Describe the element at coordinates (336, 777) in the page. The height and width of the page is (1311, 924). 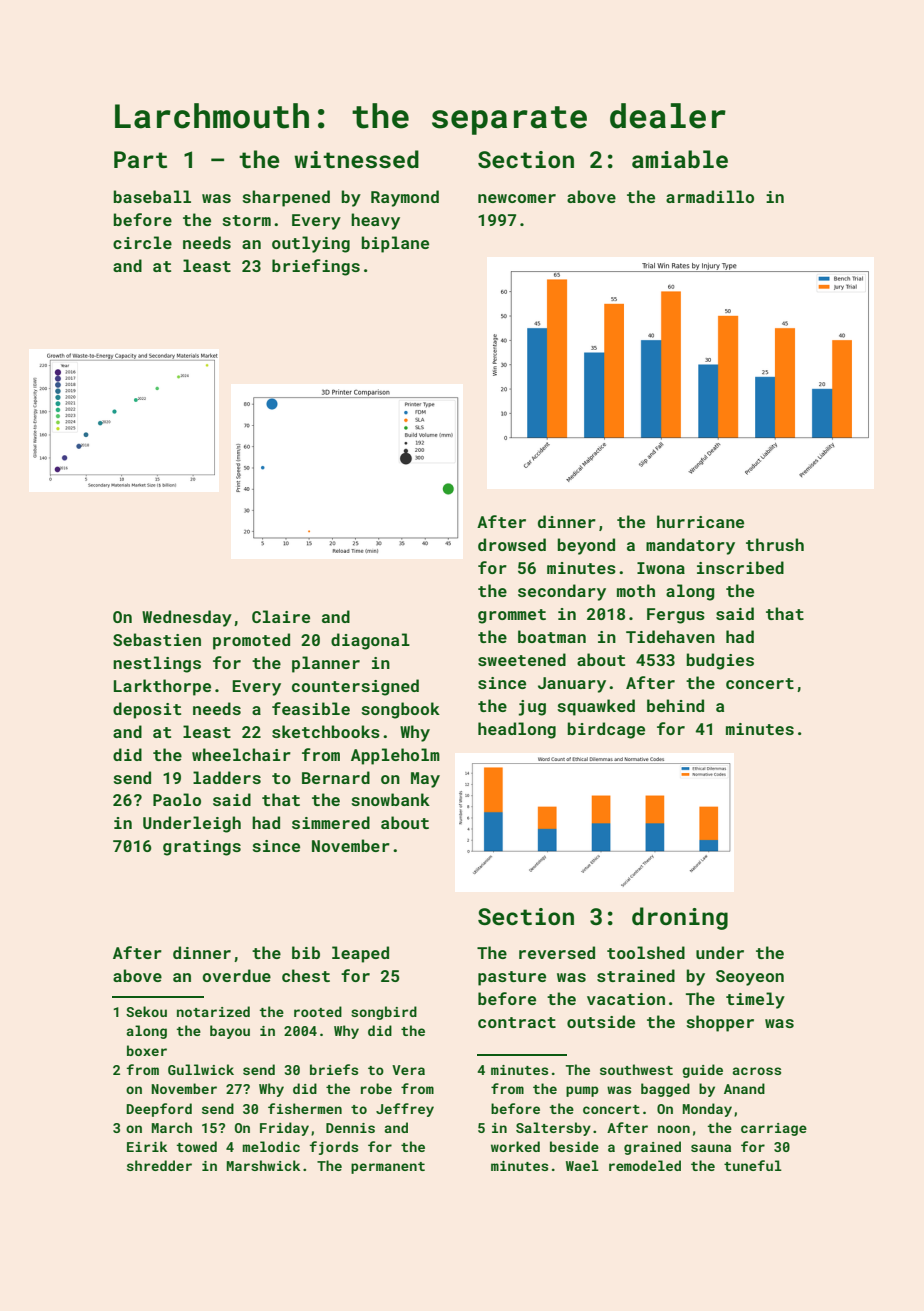
I see `Bernard` at that location.
